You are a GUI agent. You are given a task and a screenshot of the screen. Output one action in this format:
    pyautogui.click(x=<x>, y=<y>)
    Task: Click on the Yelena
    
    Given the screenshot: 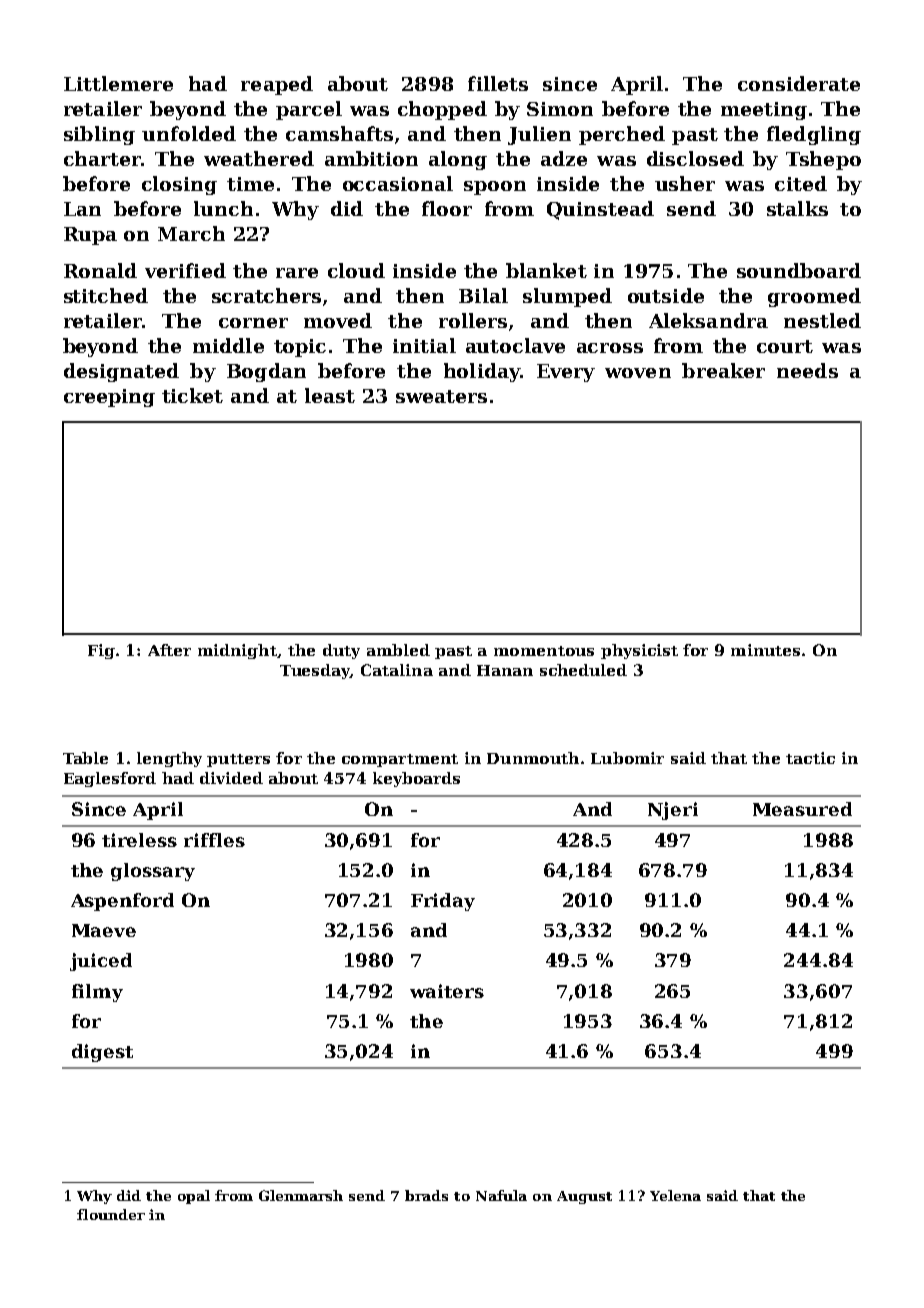 What is the action you would take?
    pyautogui.click(x=675, y=1195)
